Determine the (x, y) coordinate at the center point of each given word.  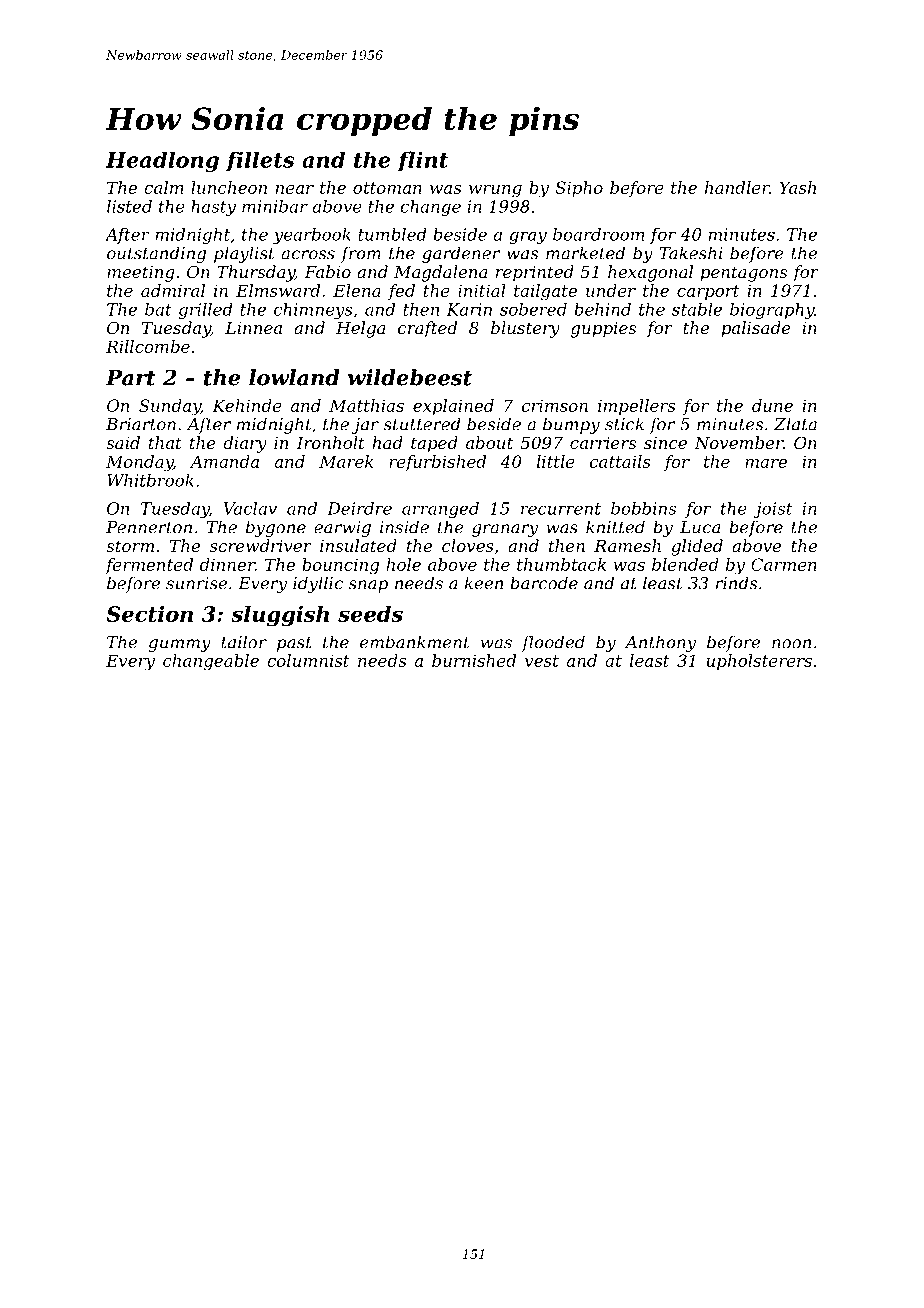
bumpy (571, 425)
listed (129, 206)
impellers (636, 407)
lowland (294, 377)
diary (245, 444)
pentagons (743, 274)
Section (149, 614)
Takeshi (691, 253)
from (361, 254)
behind (602, 309)
